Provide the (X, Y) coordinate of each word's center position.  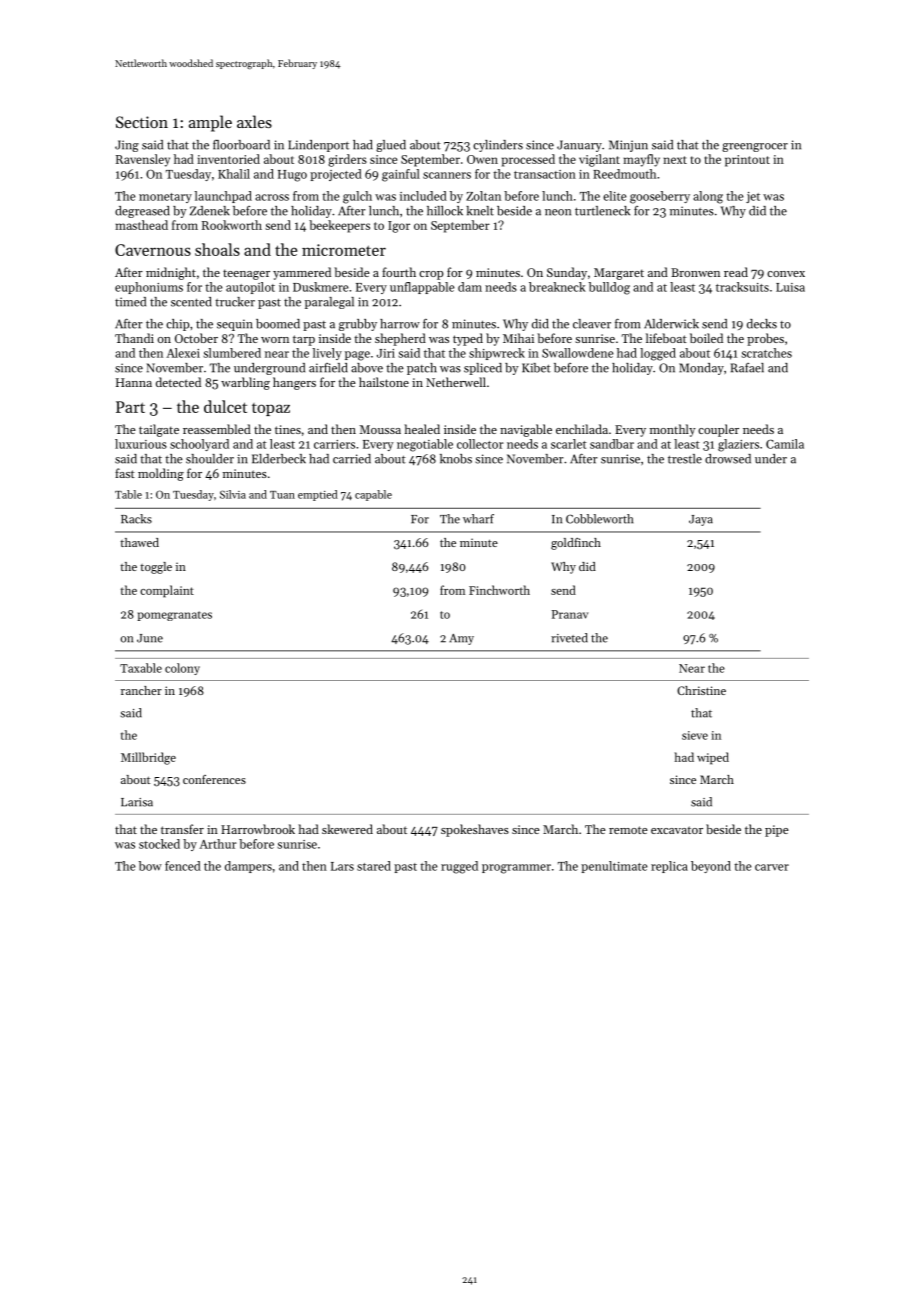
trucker (235, 302)
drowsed (728, 459)
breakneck (557, 287)
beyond (711, 867)
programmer (516, 869)
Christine (701, 690)
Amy (461, 639)
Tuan (282, 495)
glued (391, 146)
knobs (456, 459)
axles (254, 121)
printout (747, 161)
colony (182, 669)
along (708, 197)
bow (150, 866)
